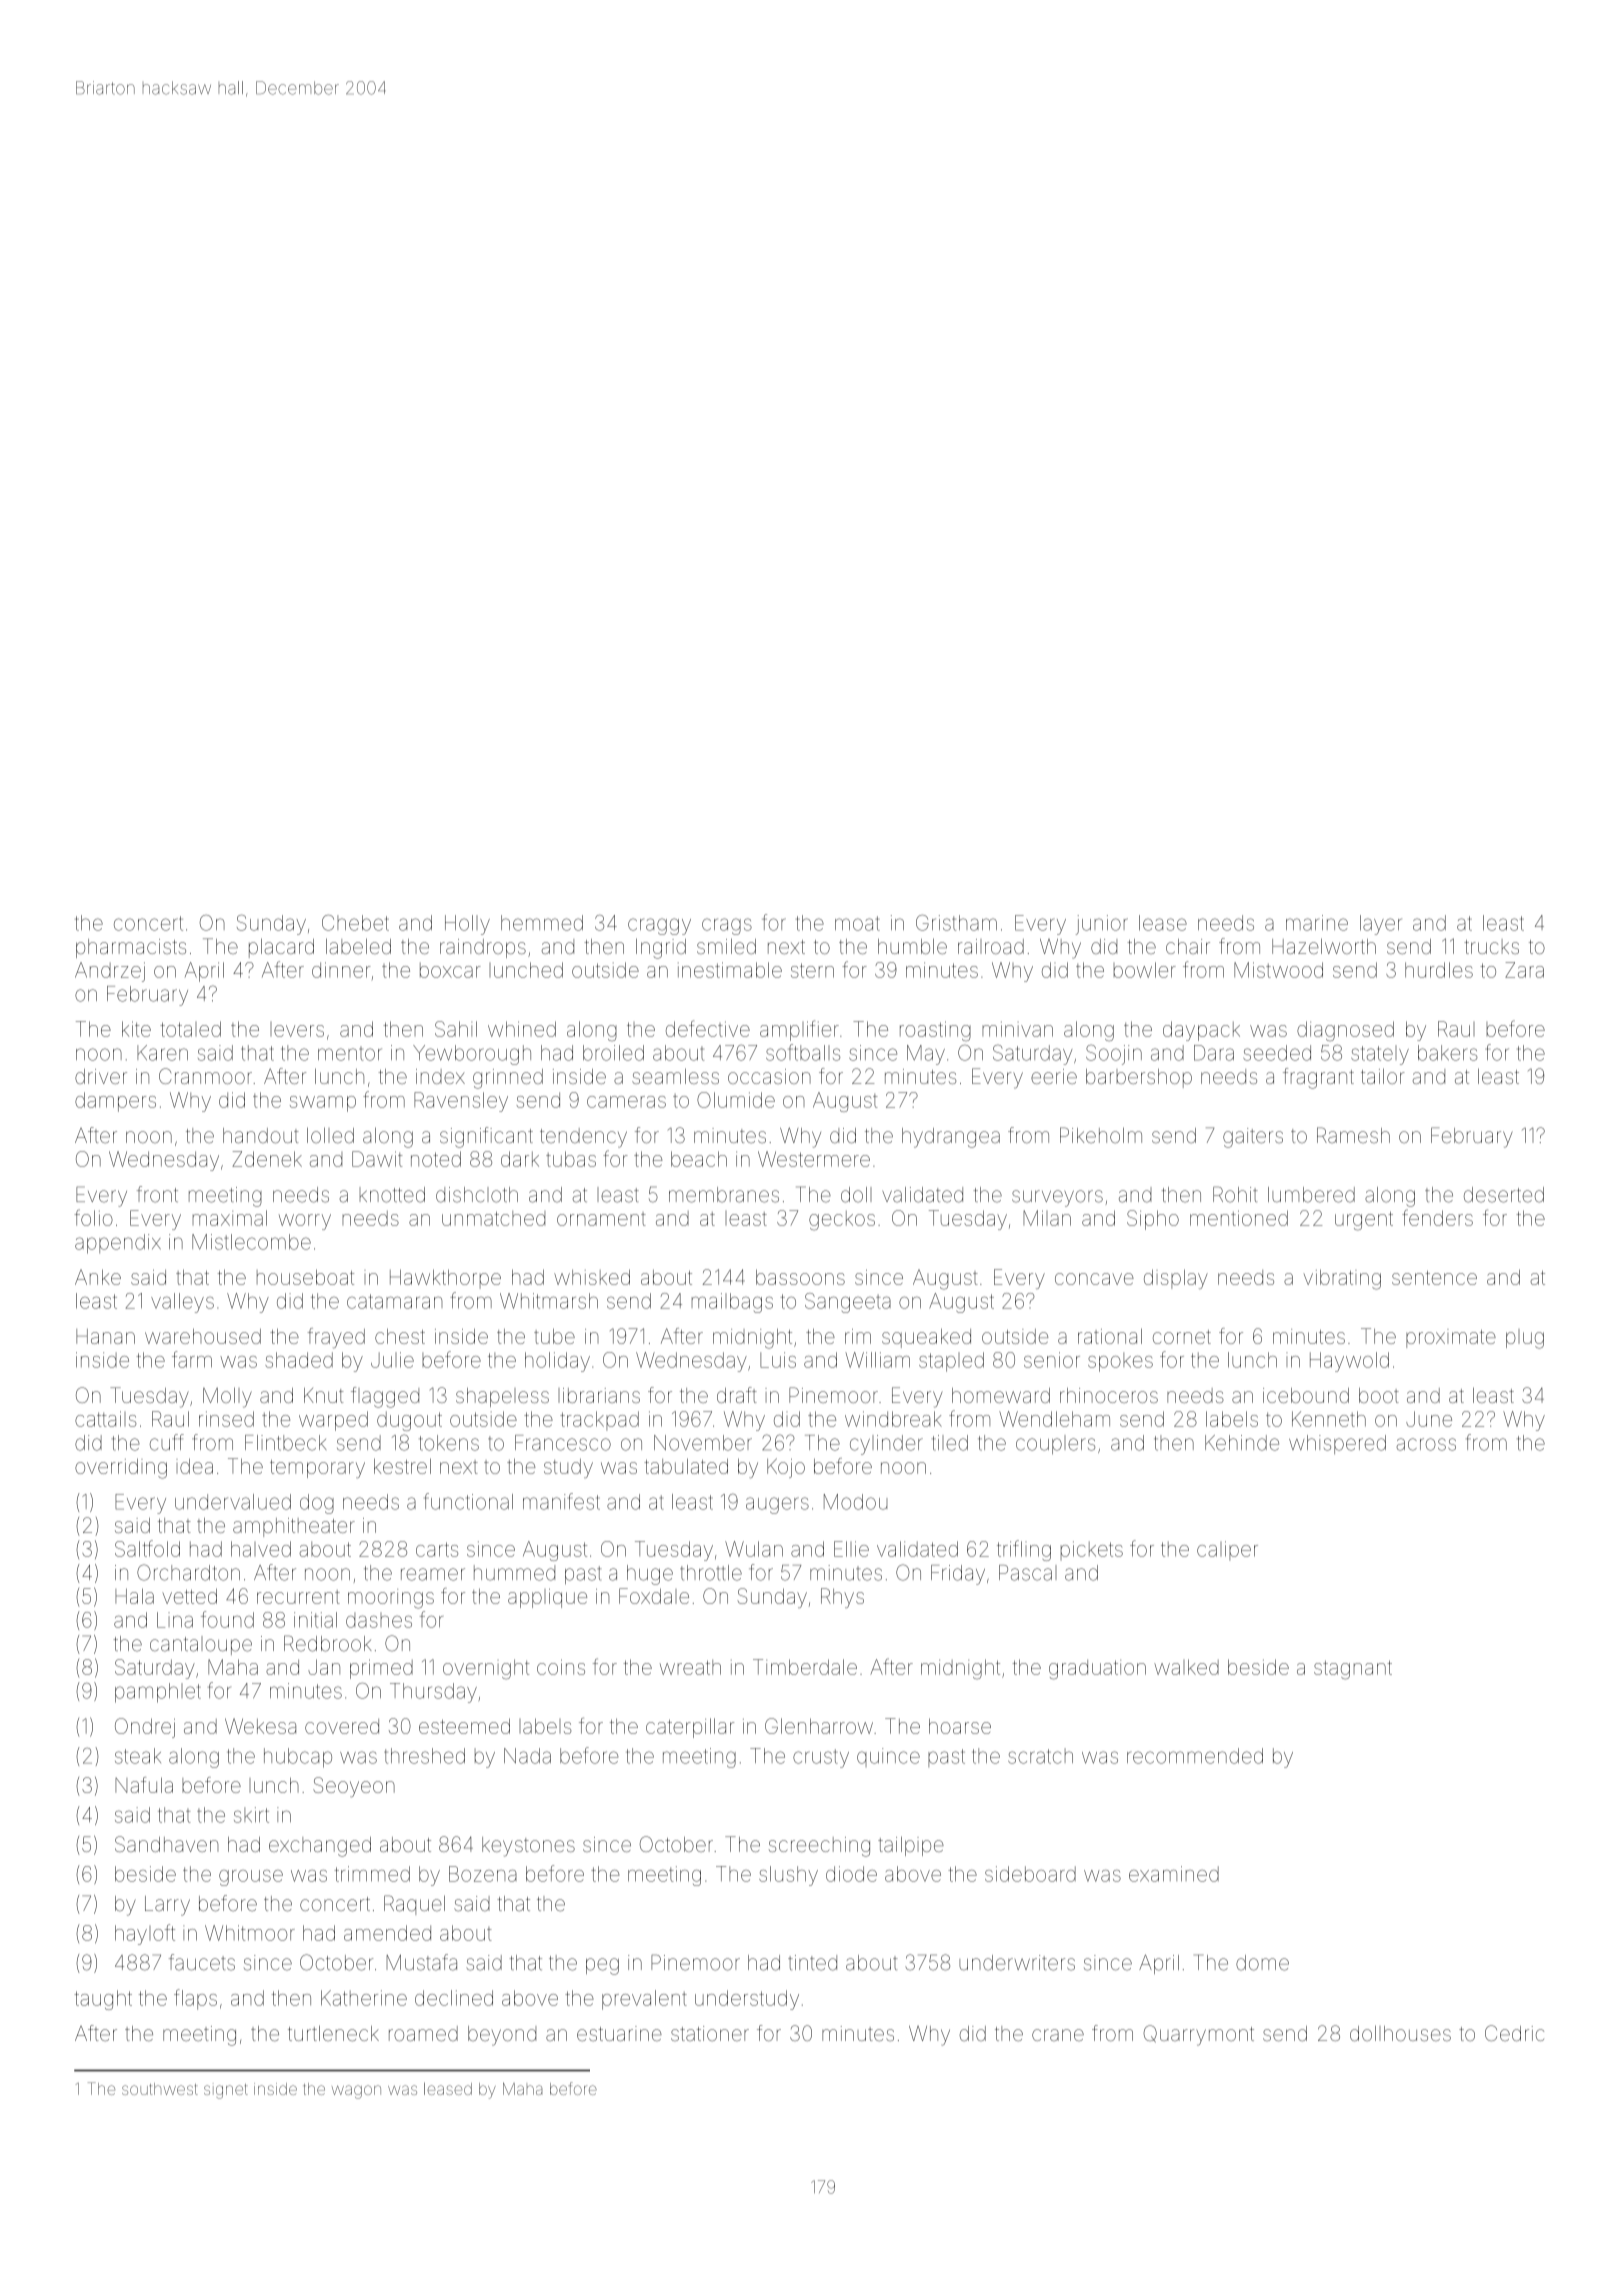 The height and width of the screenshot is (2292, 1620). What do you see at coordinates (592, 1277) in the screenshot?
I see `whisked` at bounding box center [592, 1277].
